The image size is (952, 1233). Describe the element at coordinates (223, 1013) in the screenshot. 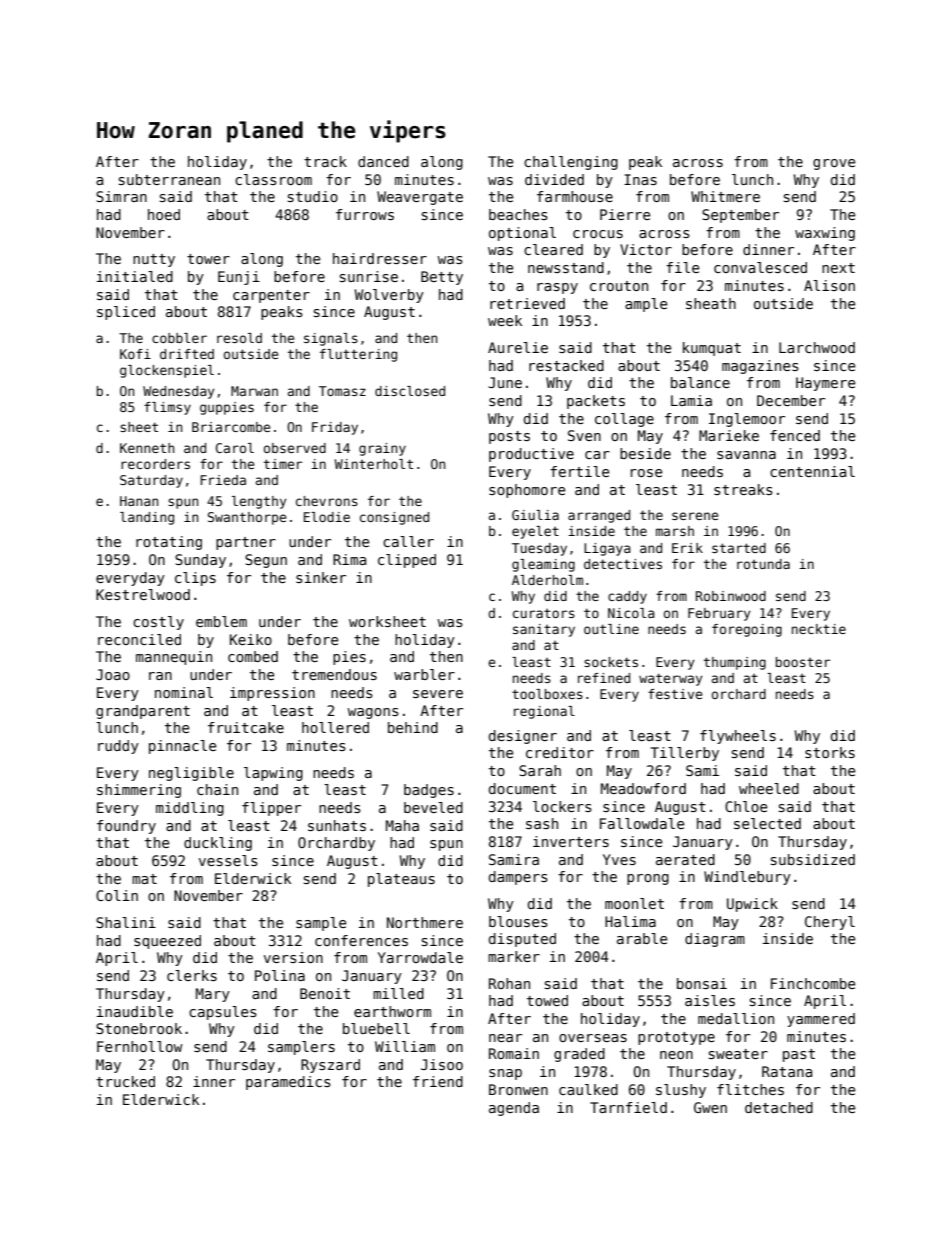

I see `capsules` at that location.
